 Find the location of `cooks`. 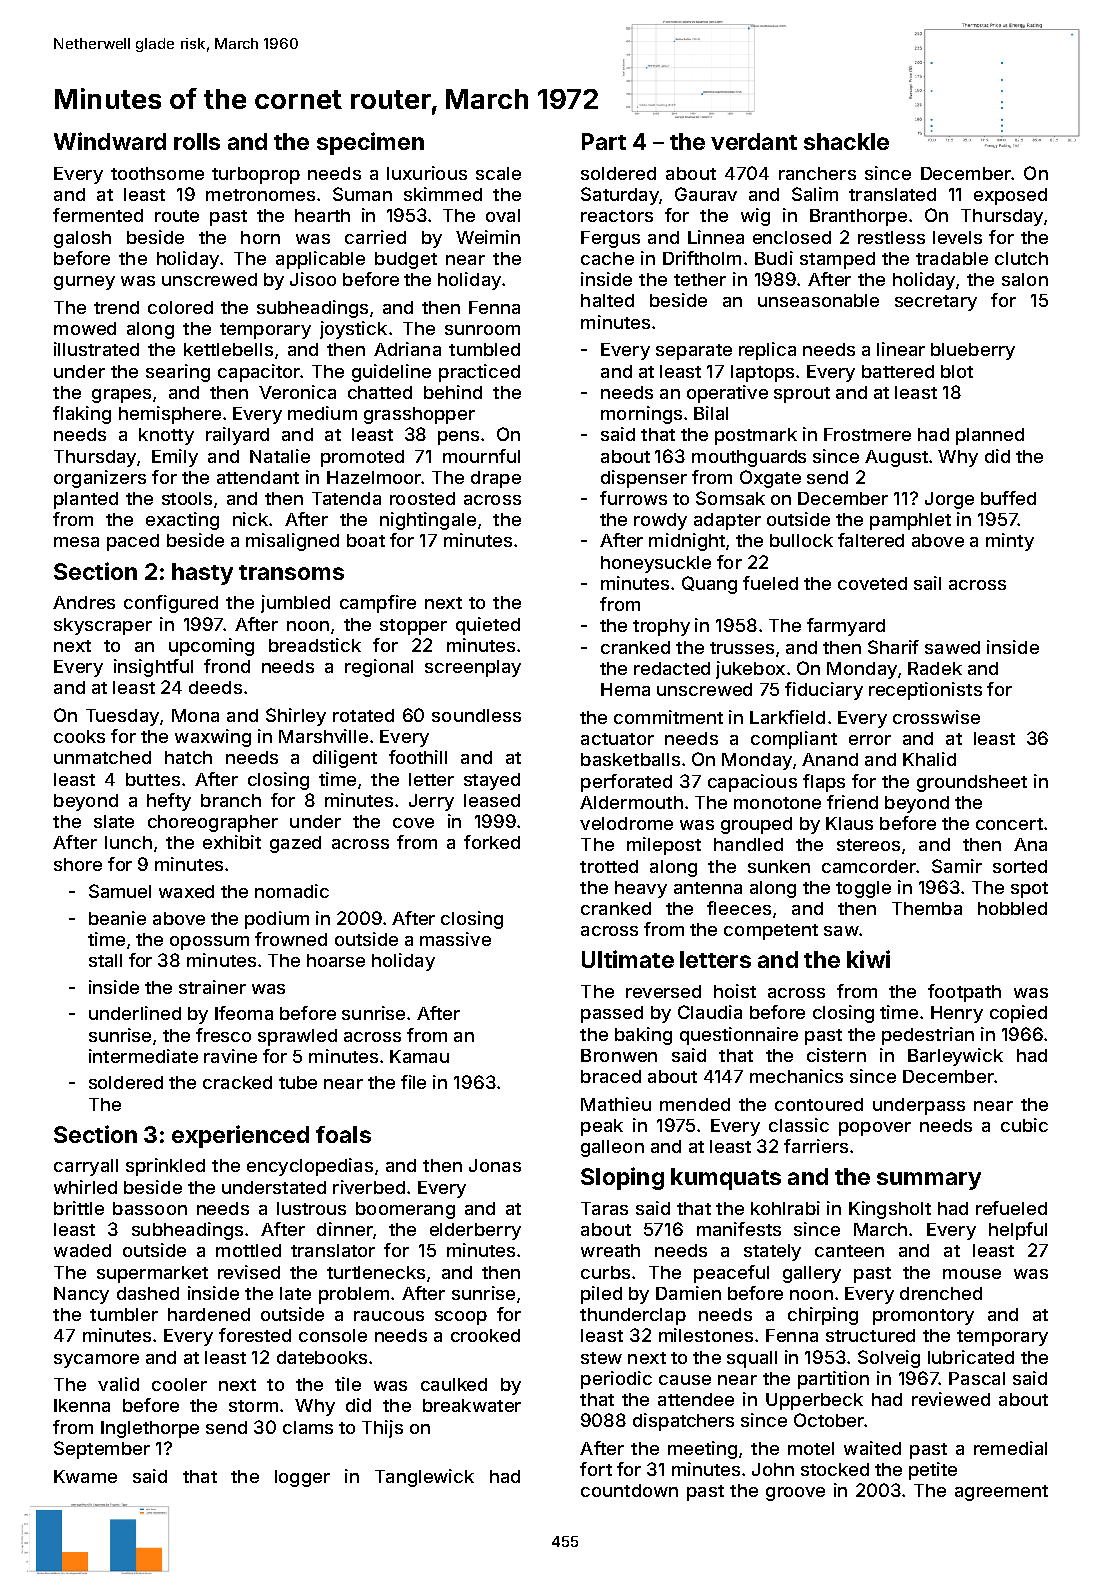

cooks is located at coordinates (79, 736).
